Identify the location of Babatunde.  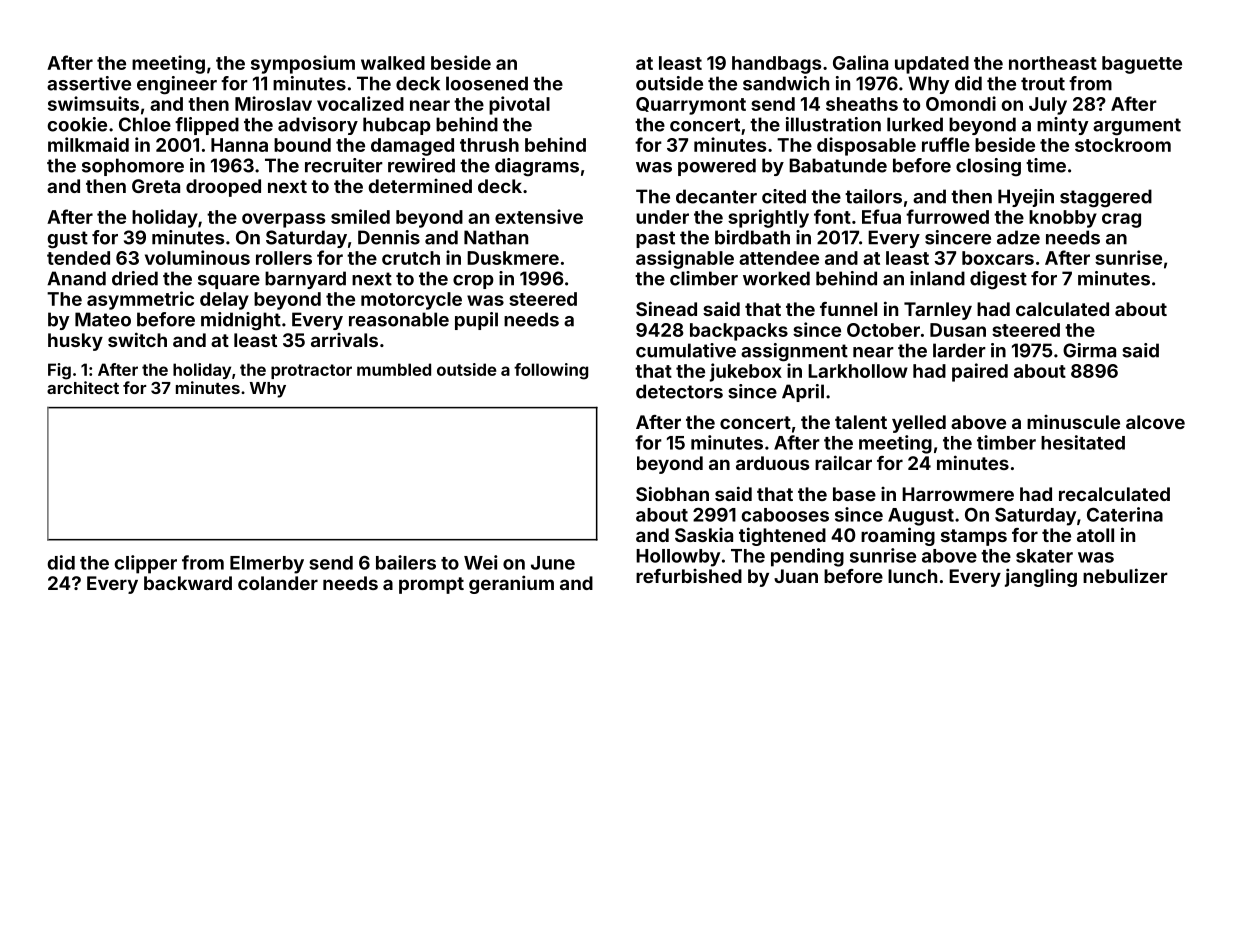
(838, 165).
